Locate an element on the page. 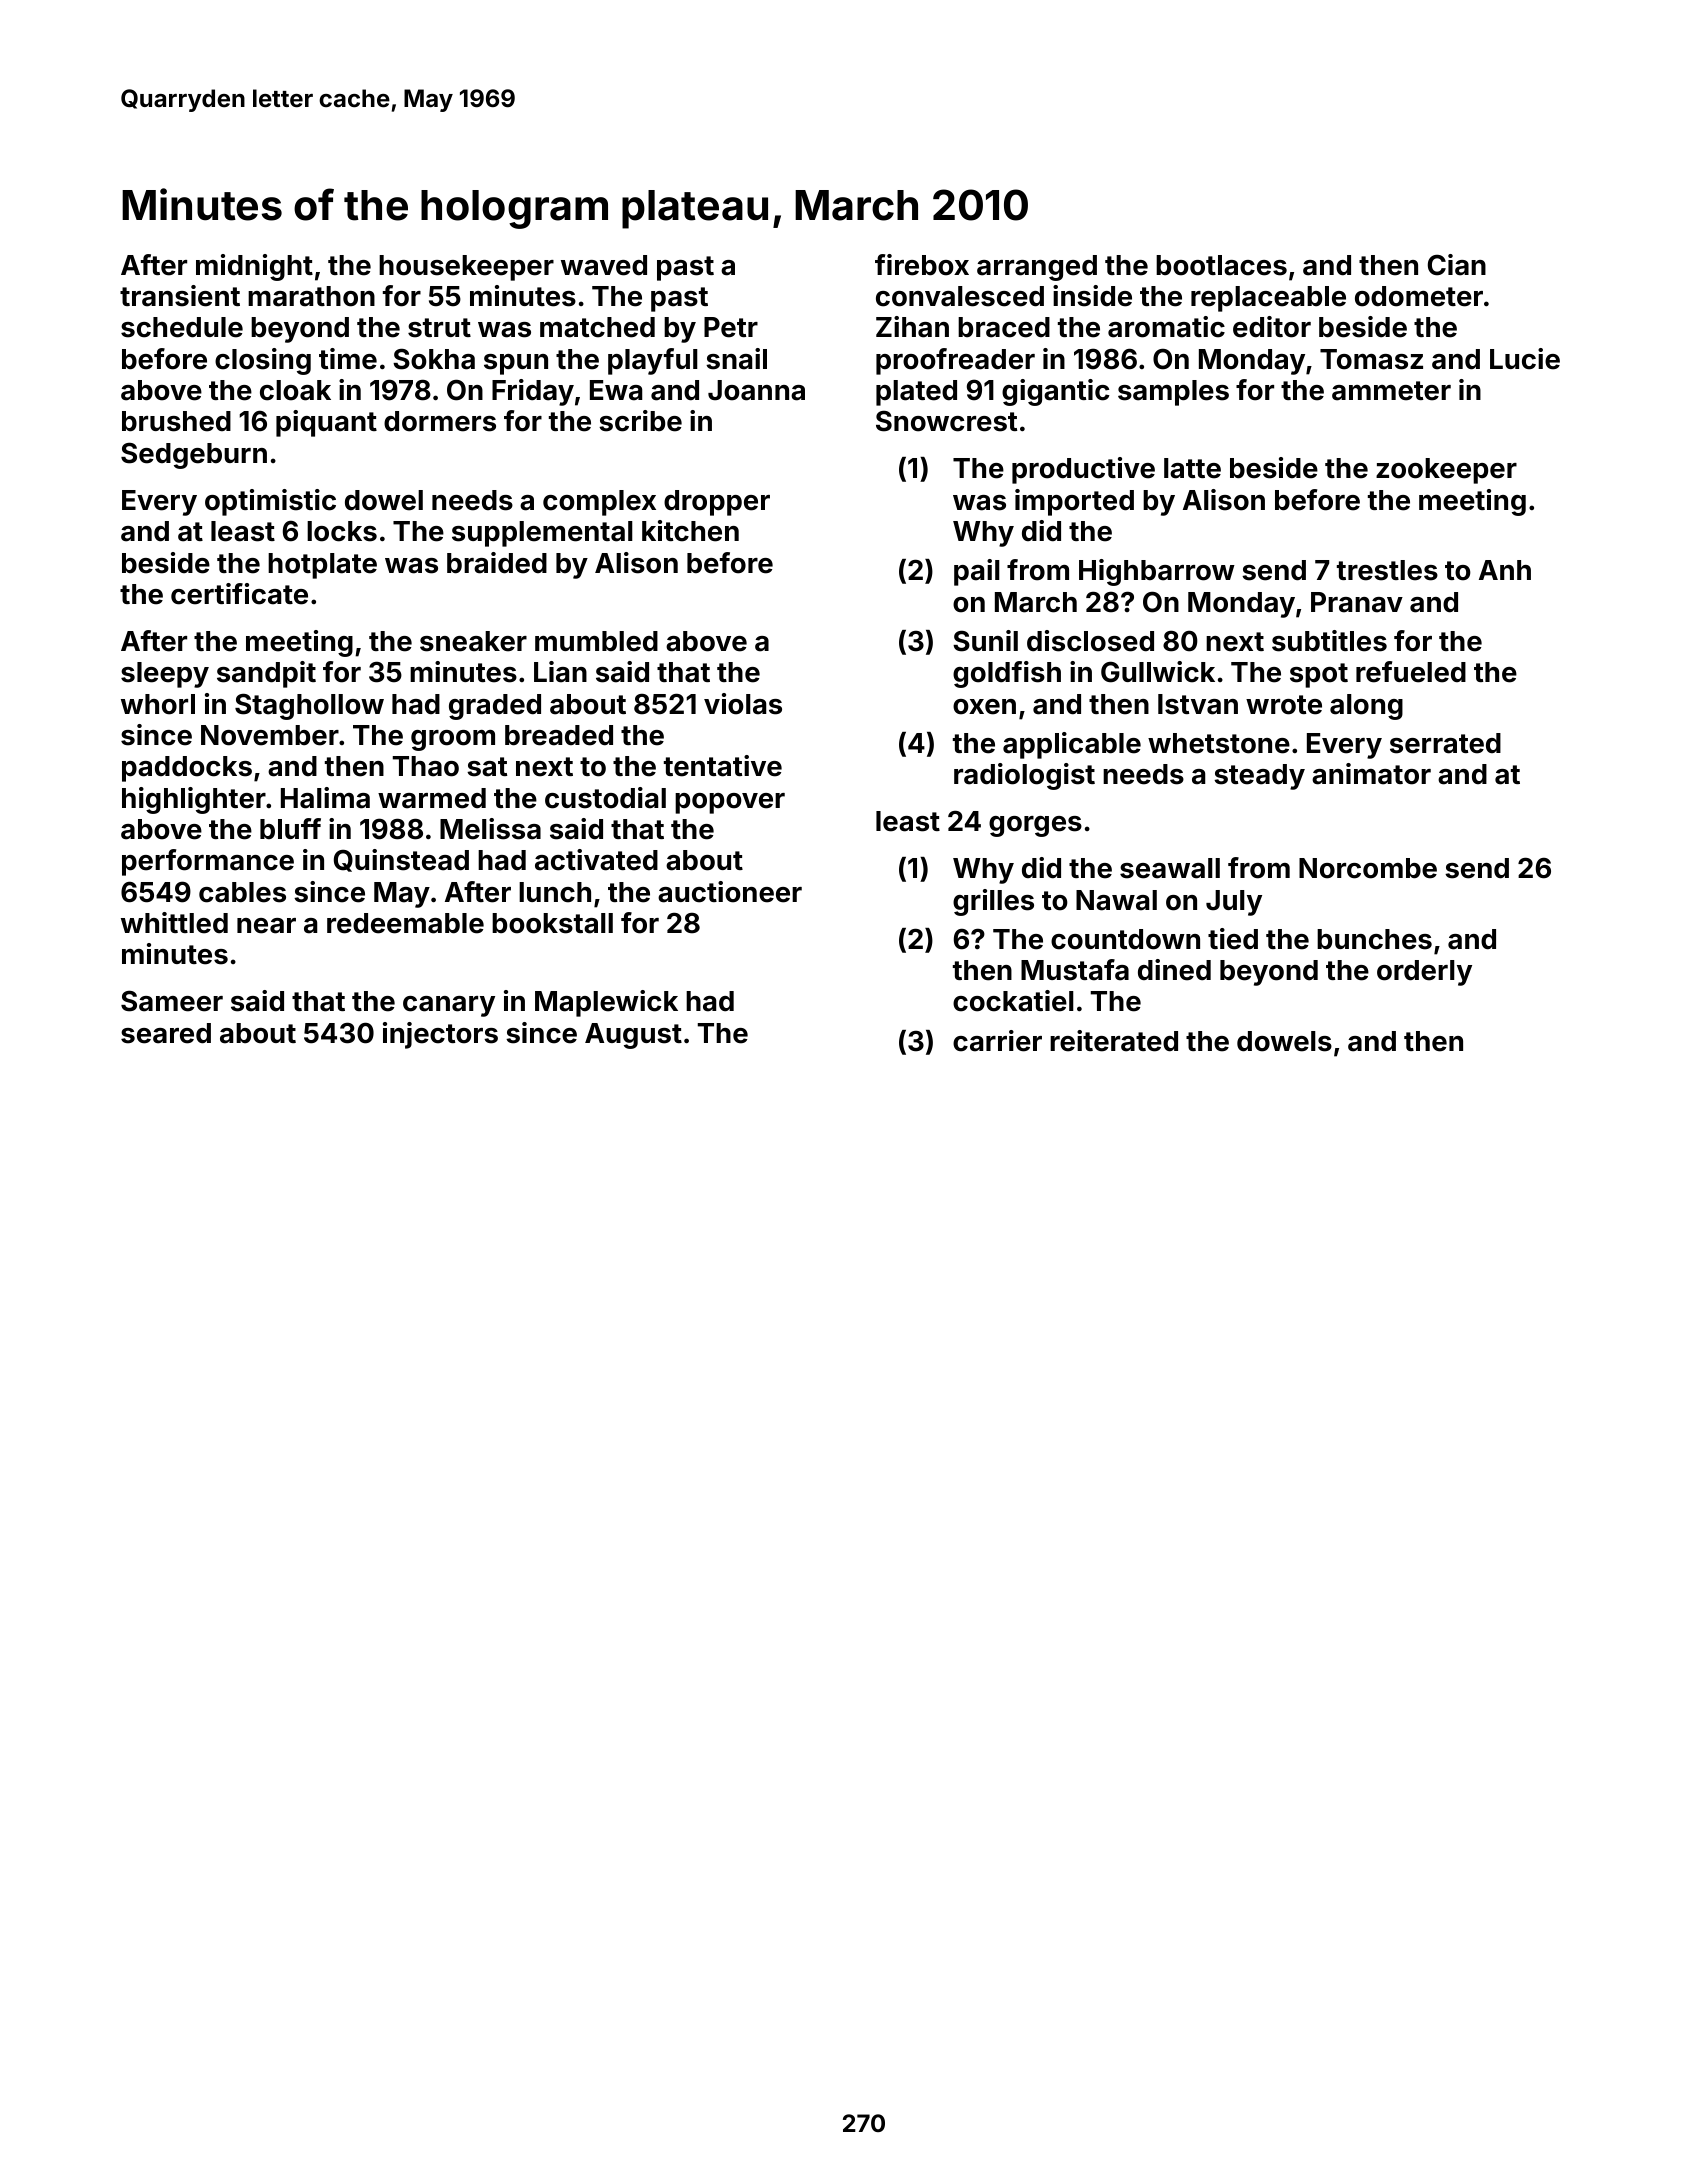  waved is located at coordinates (604, 265).
